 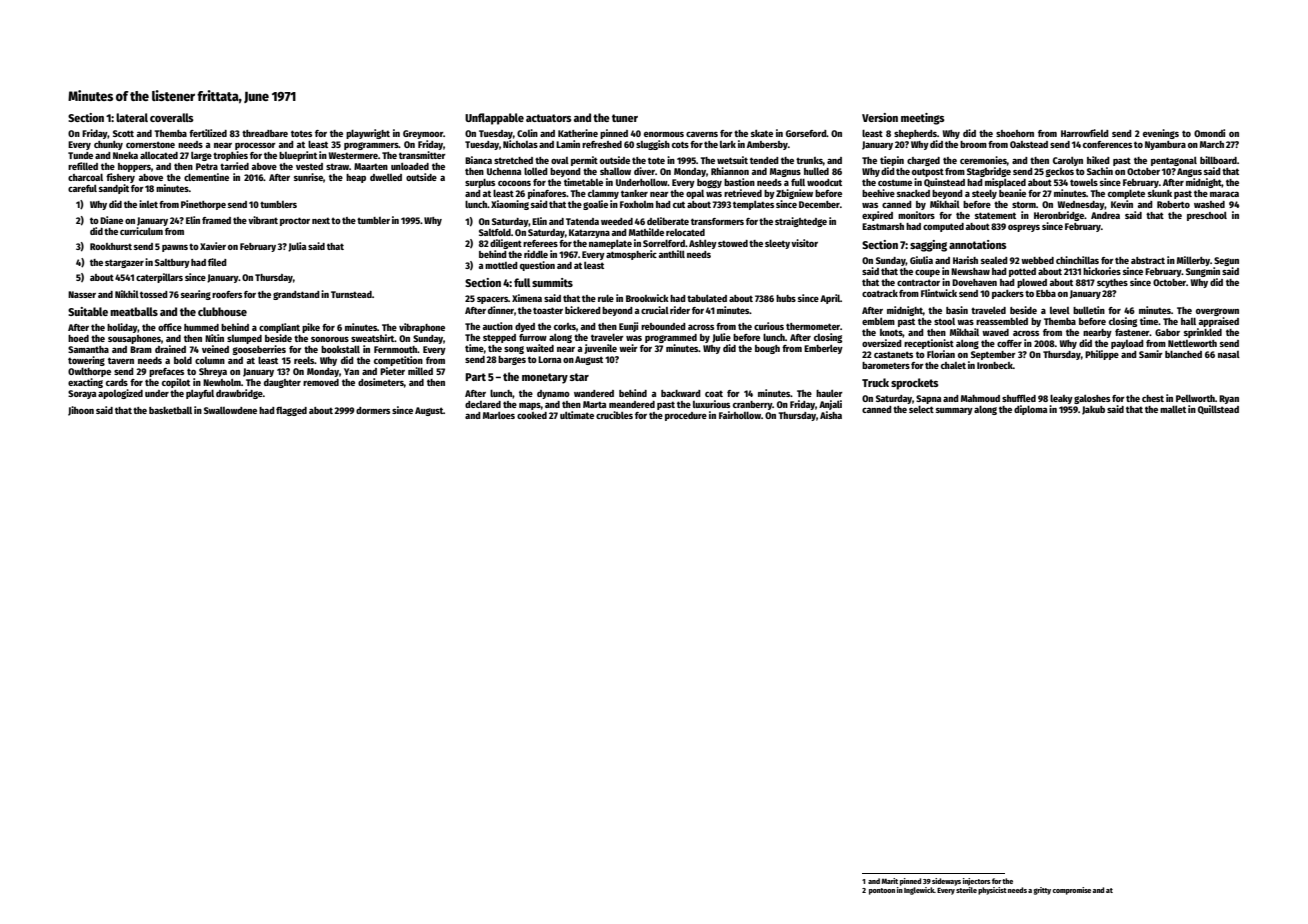 What do you see at coordinates (628, 348) in the screenshot?
I see `weir` at bounding box center [628, 348].
